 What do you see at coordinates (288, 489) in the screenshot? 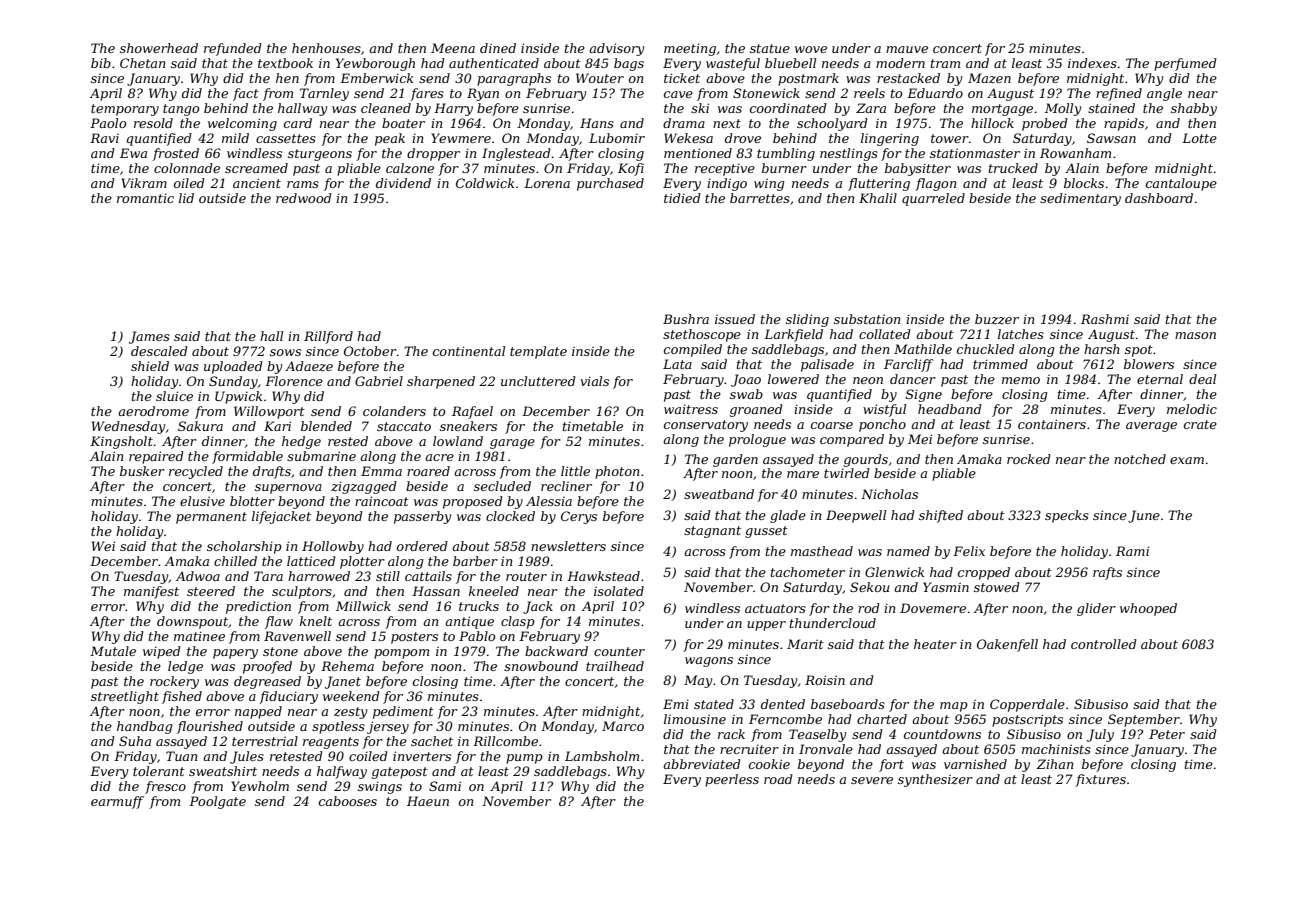
I see `supernova` at bounding box center [288, 489].
